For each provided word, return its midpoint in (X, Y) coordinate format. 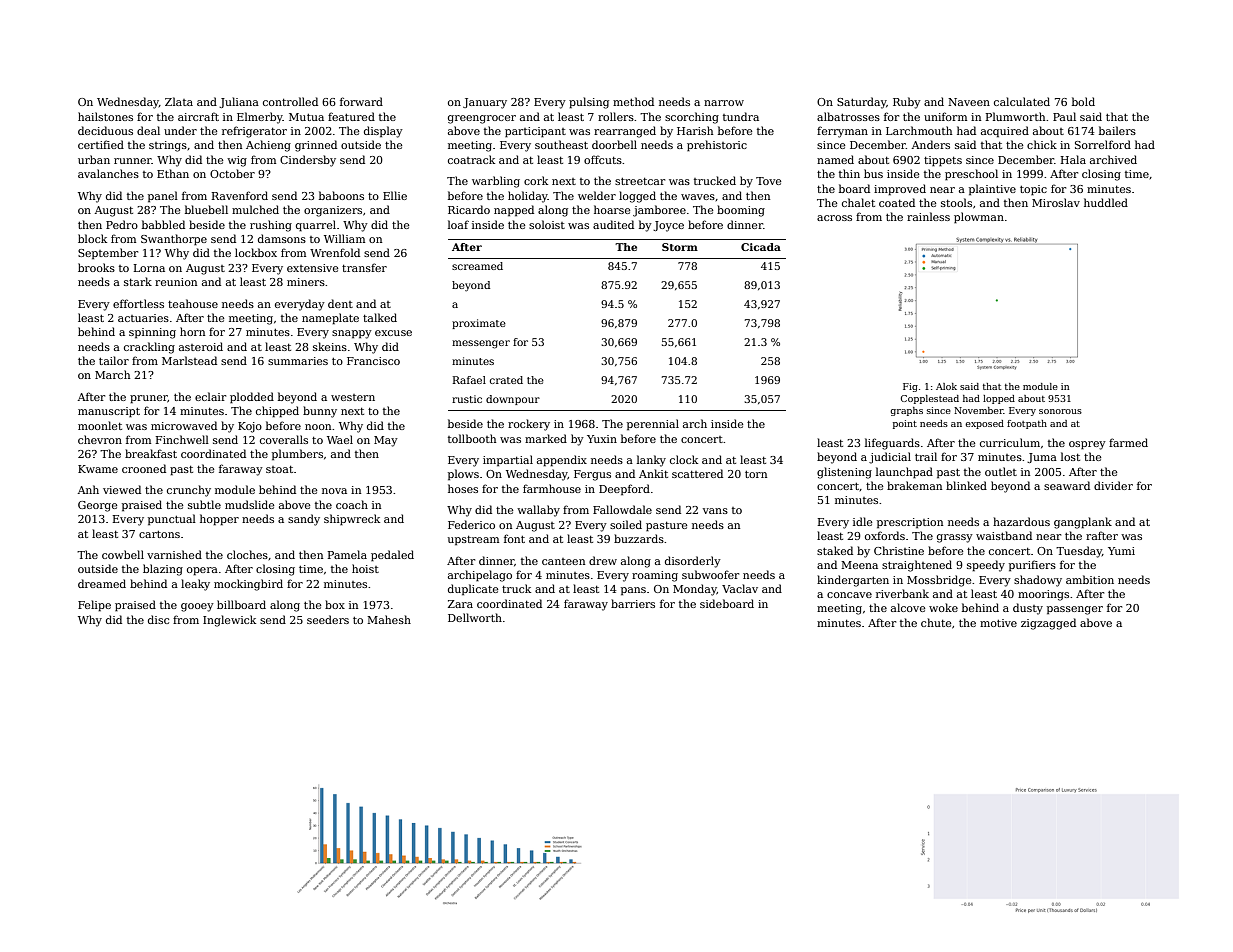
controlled (290, 101)
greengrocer (482, 119)
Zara (460, 604)
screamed (477, 266)
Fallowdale (622, 509)
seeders (328, 619)
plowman (979, 218)
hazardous (1021, 521)
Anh (88, 489)
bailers (1117, 130)
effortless (138, 303)
